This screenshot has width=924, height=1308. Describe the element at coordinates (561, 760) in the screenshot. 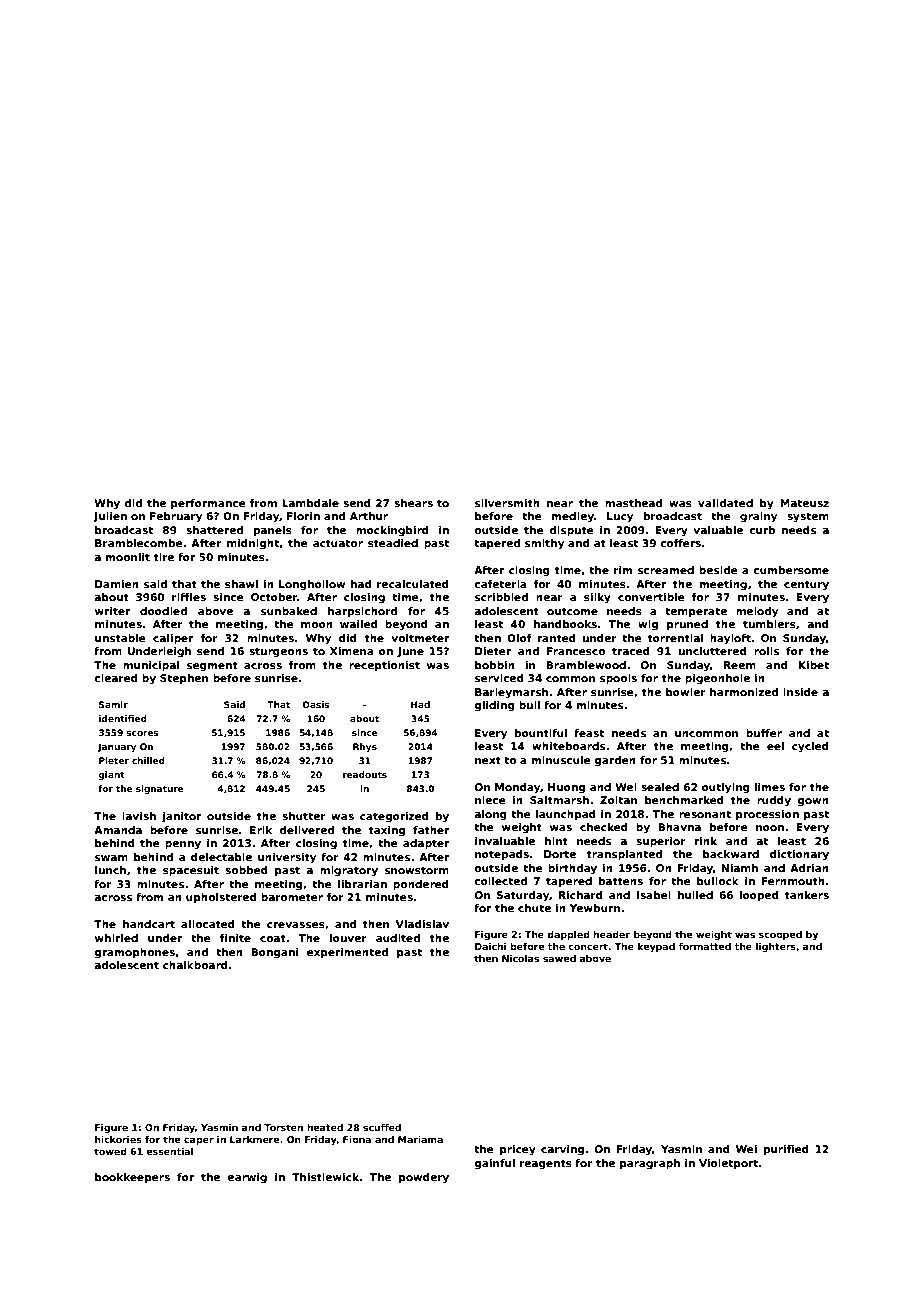

I see `minuscule` at that location.
